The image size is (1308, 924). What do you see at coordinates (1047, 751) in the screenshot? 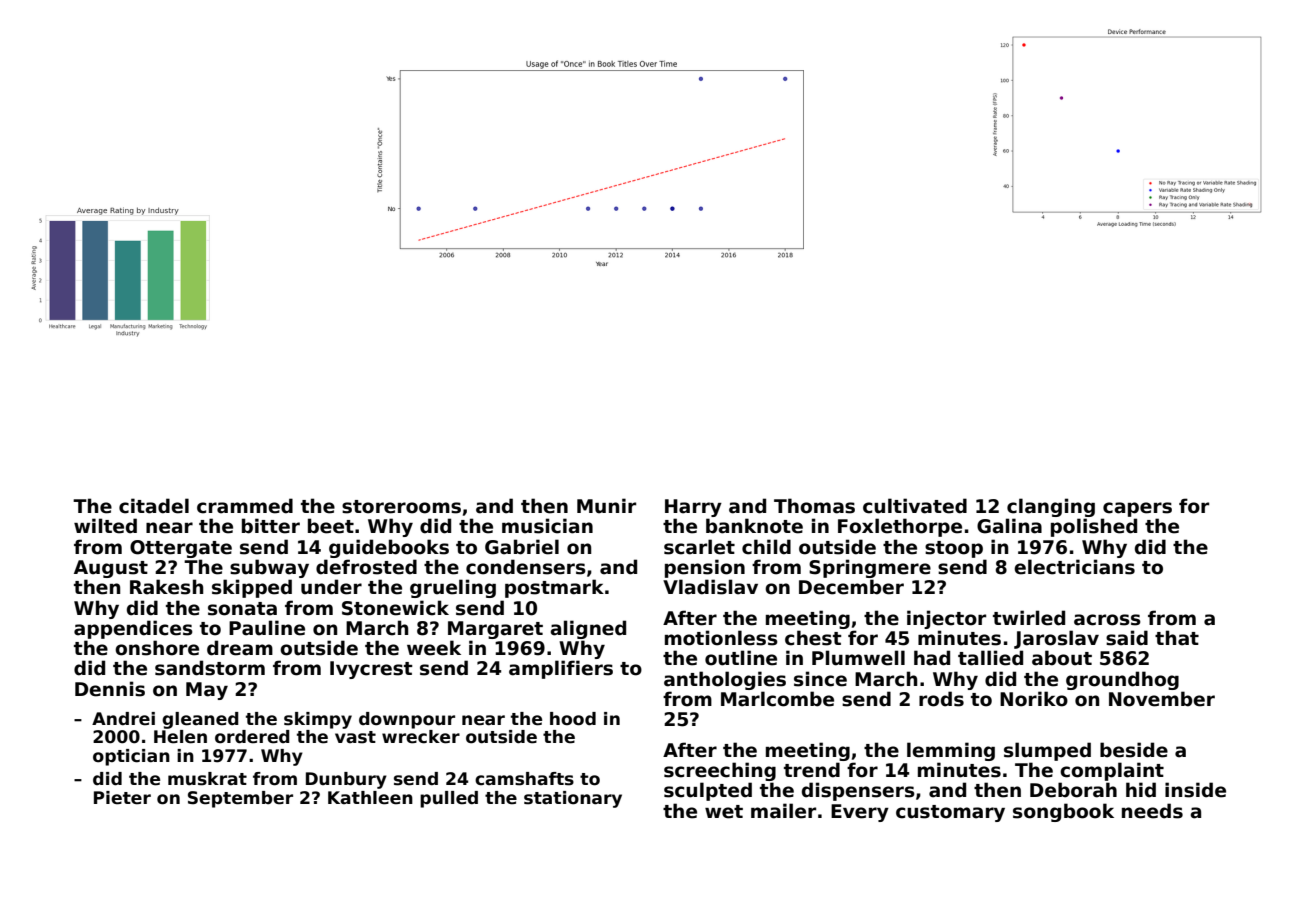
I see `slumped` at bounding box center [1047, 751].
